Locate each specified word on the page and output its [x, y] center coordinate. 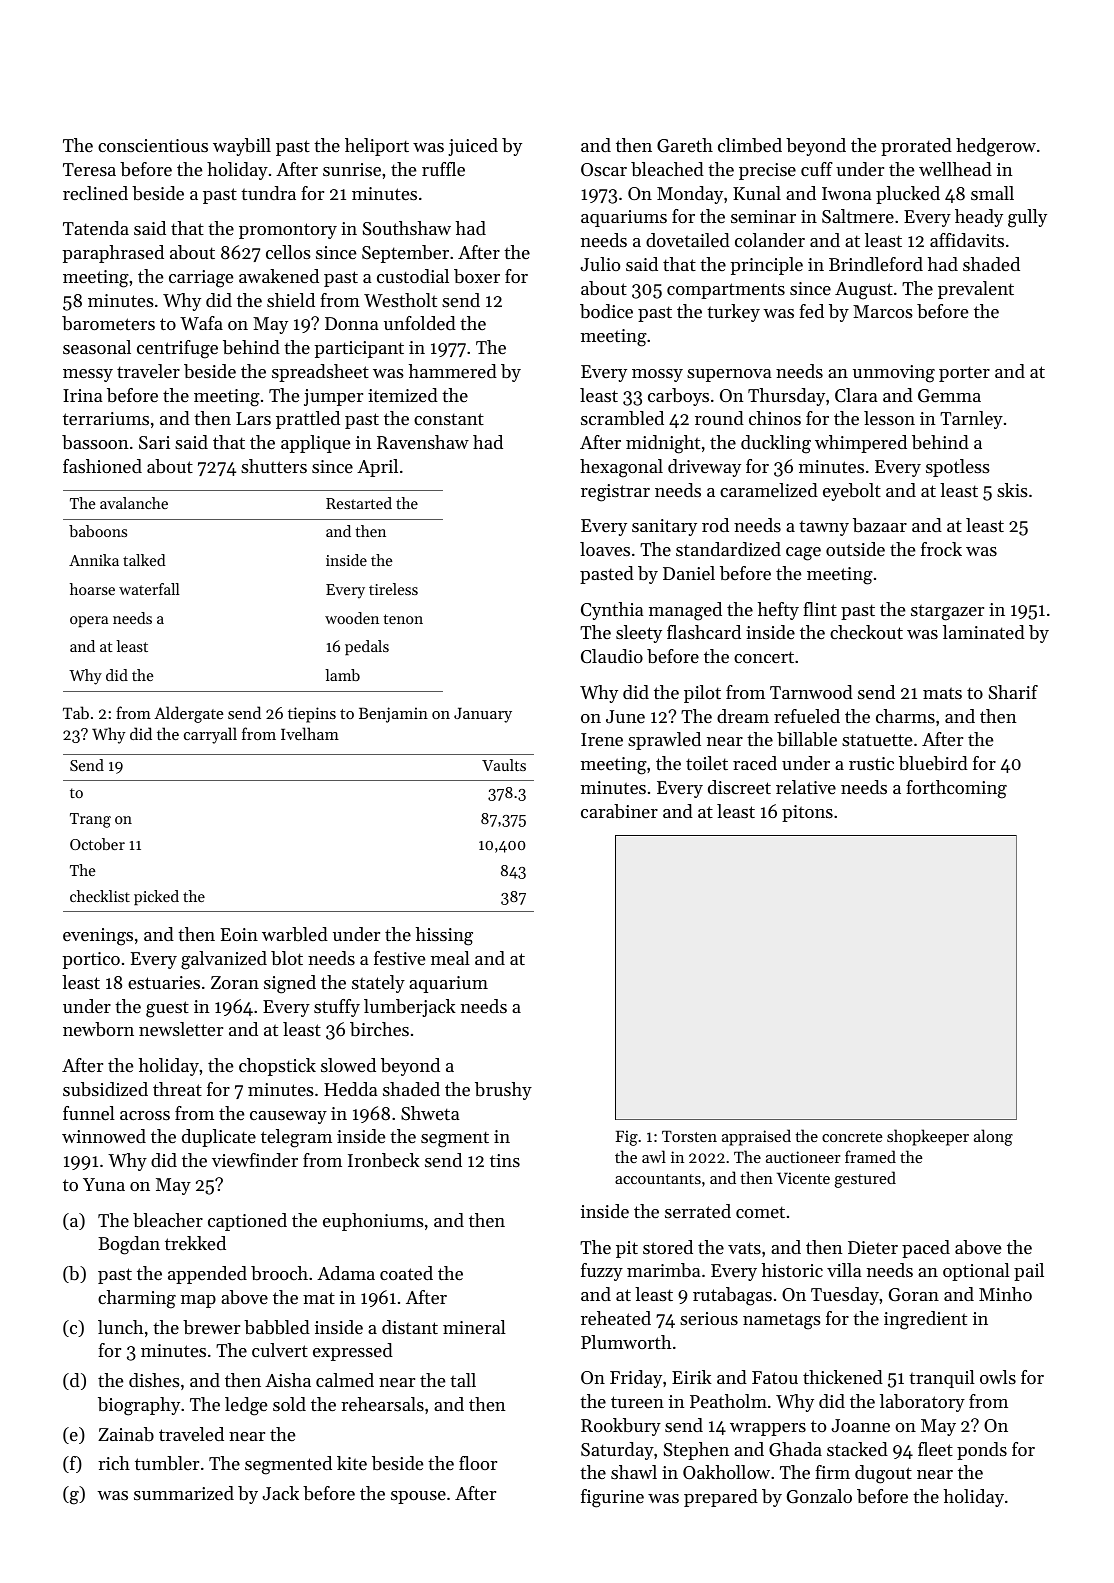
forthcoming [956, 789]
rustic [871, 763]
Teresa [89, 169]
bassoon [95, 442]
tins [505, 1160]
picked [156, 898]
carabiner [619, 811]
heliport [377, 147]
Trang [90, 820]
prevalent [976, 290]
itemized [403, 395]
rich [114, 1463]
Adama [346, 1273]
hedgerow [996, 147]
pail [1029, 1272]
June [625, 716]
